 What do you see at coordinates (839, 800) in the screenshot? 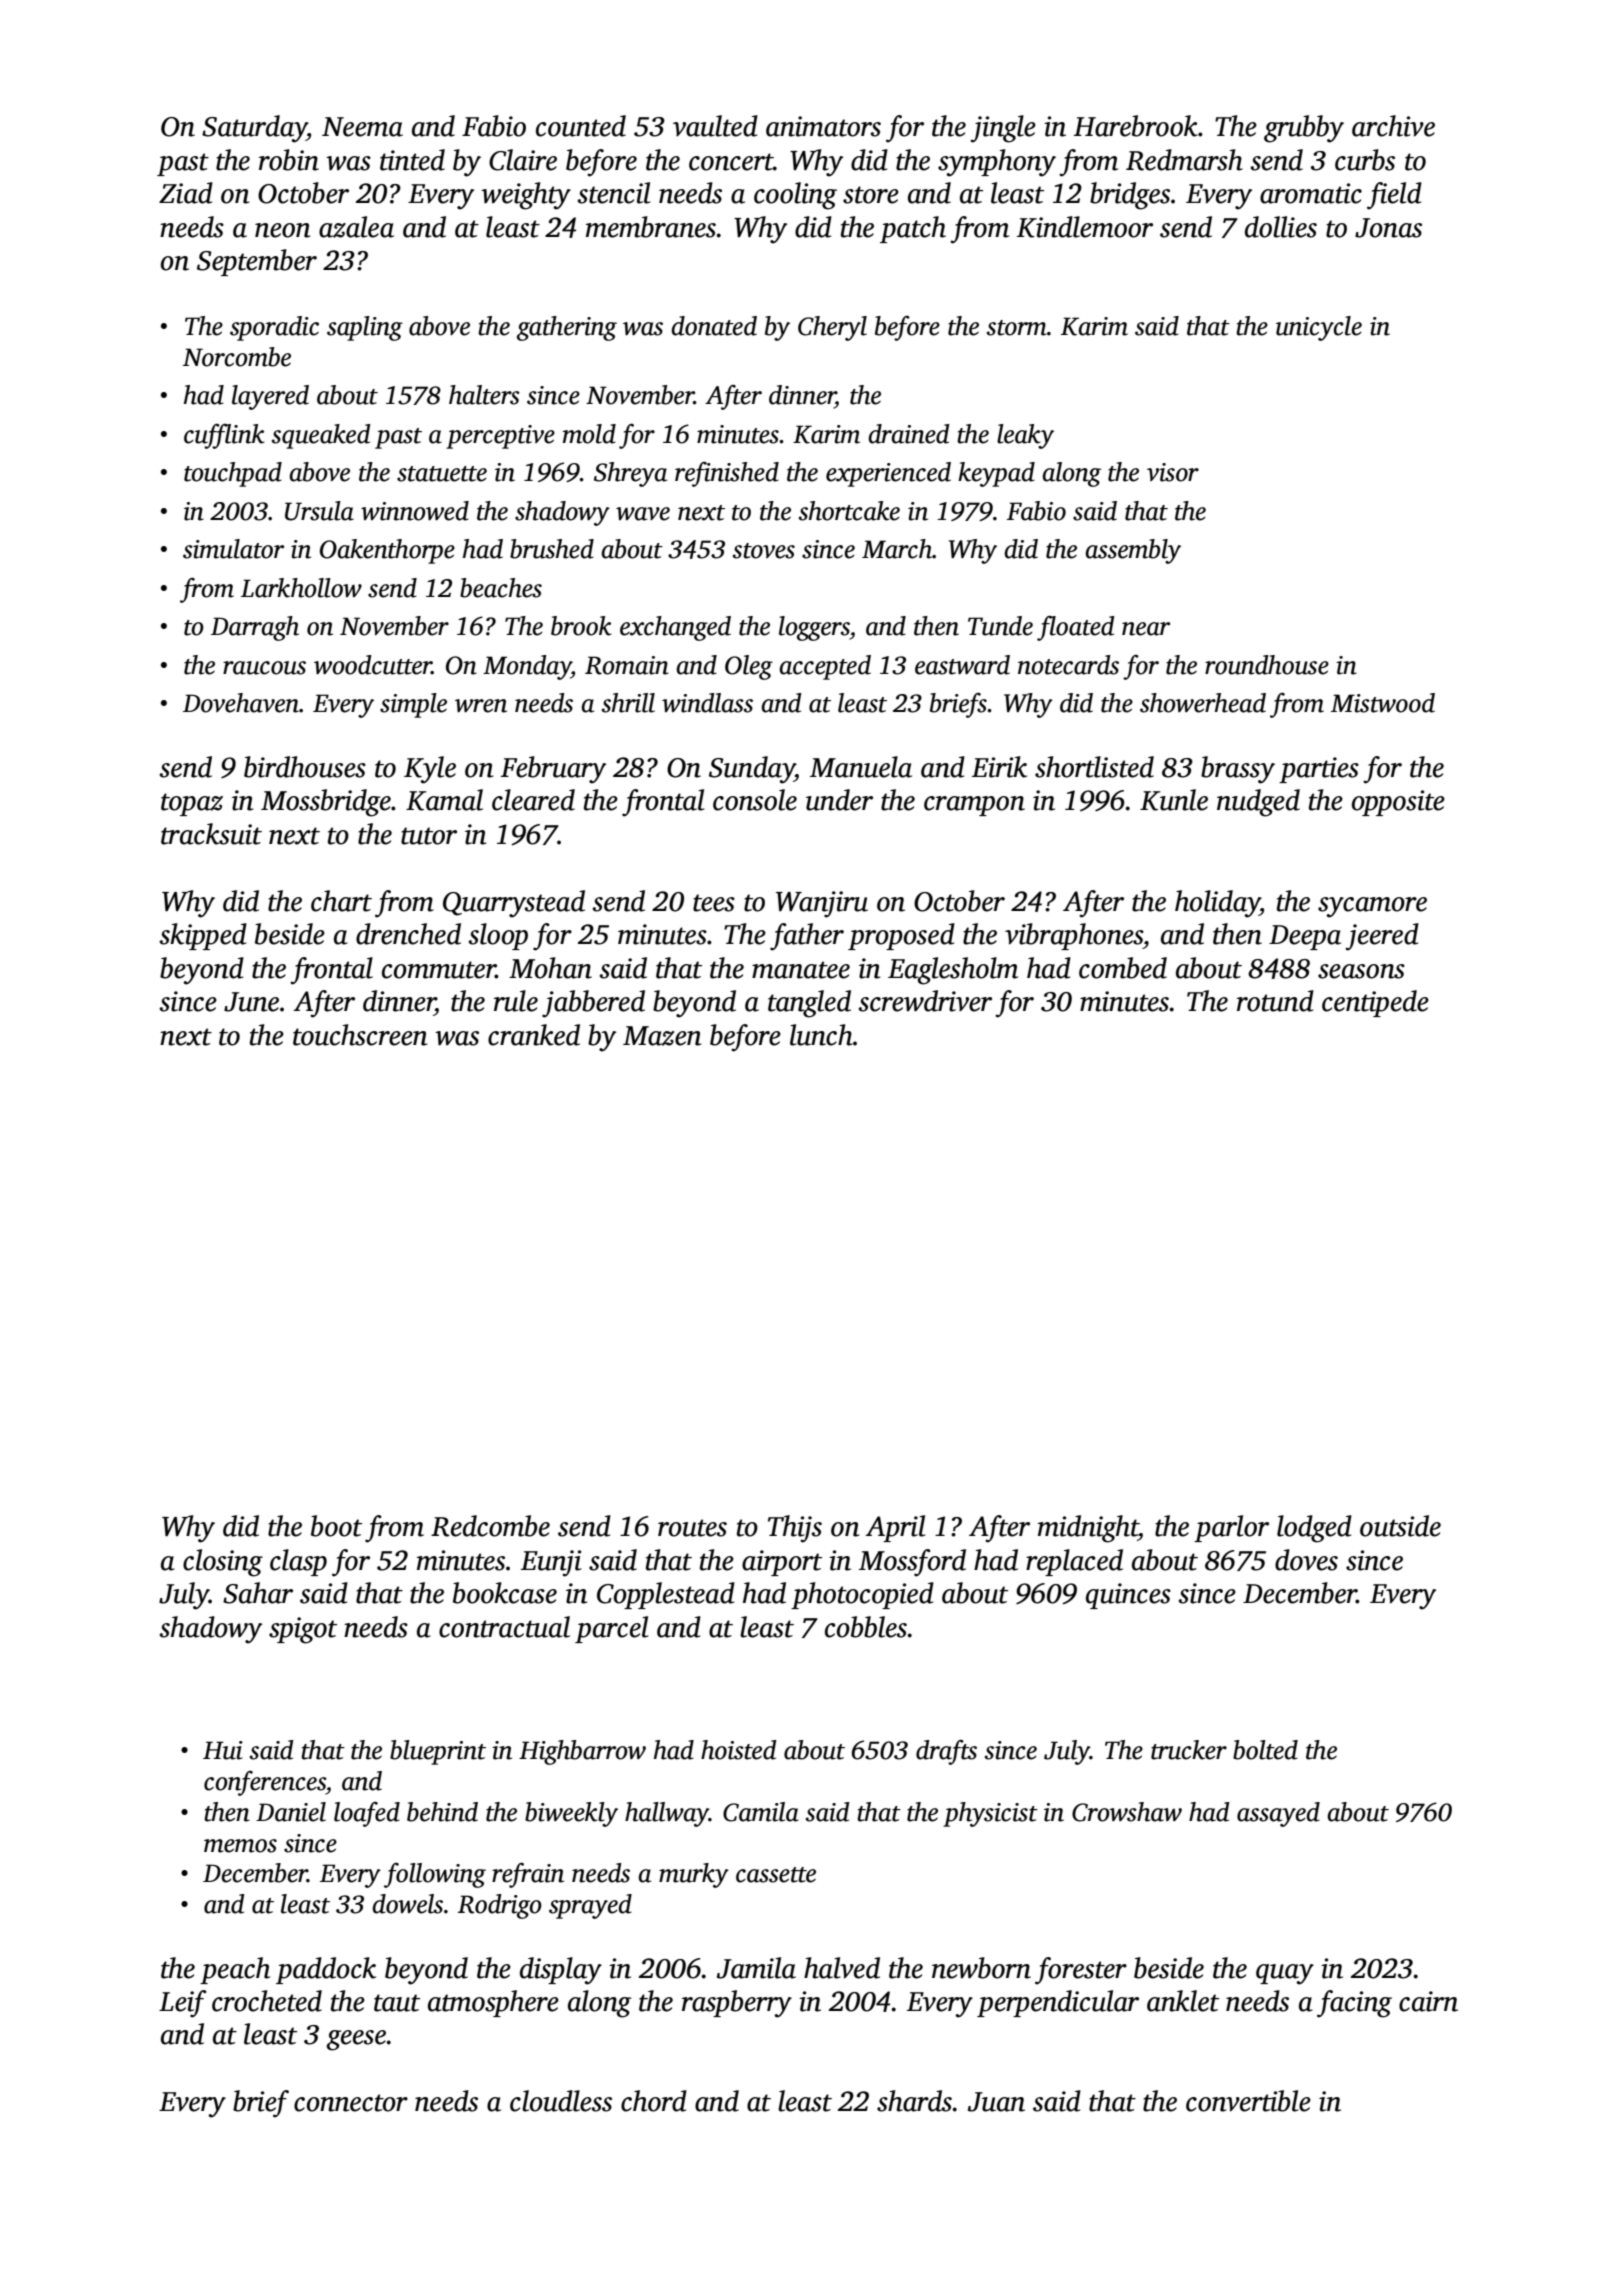
I see `under` at bounding box center [839, 800].
